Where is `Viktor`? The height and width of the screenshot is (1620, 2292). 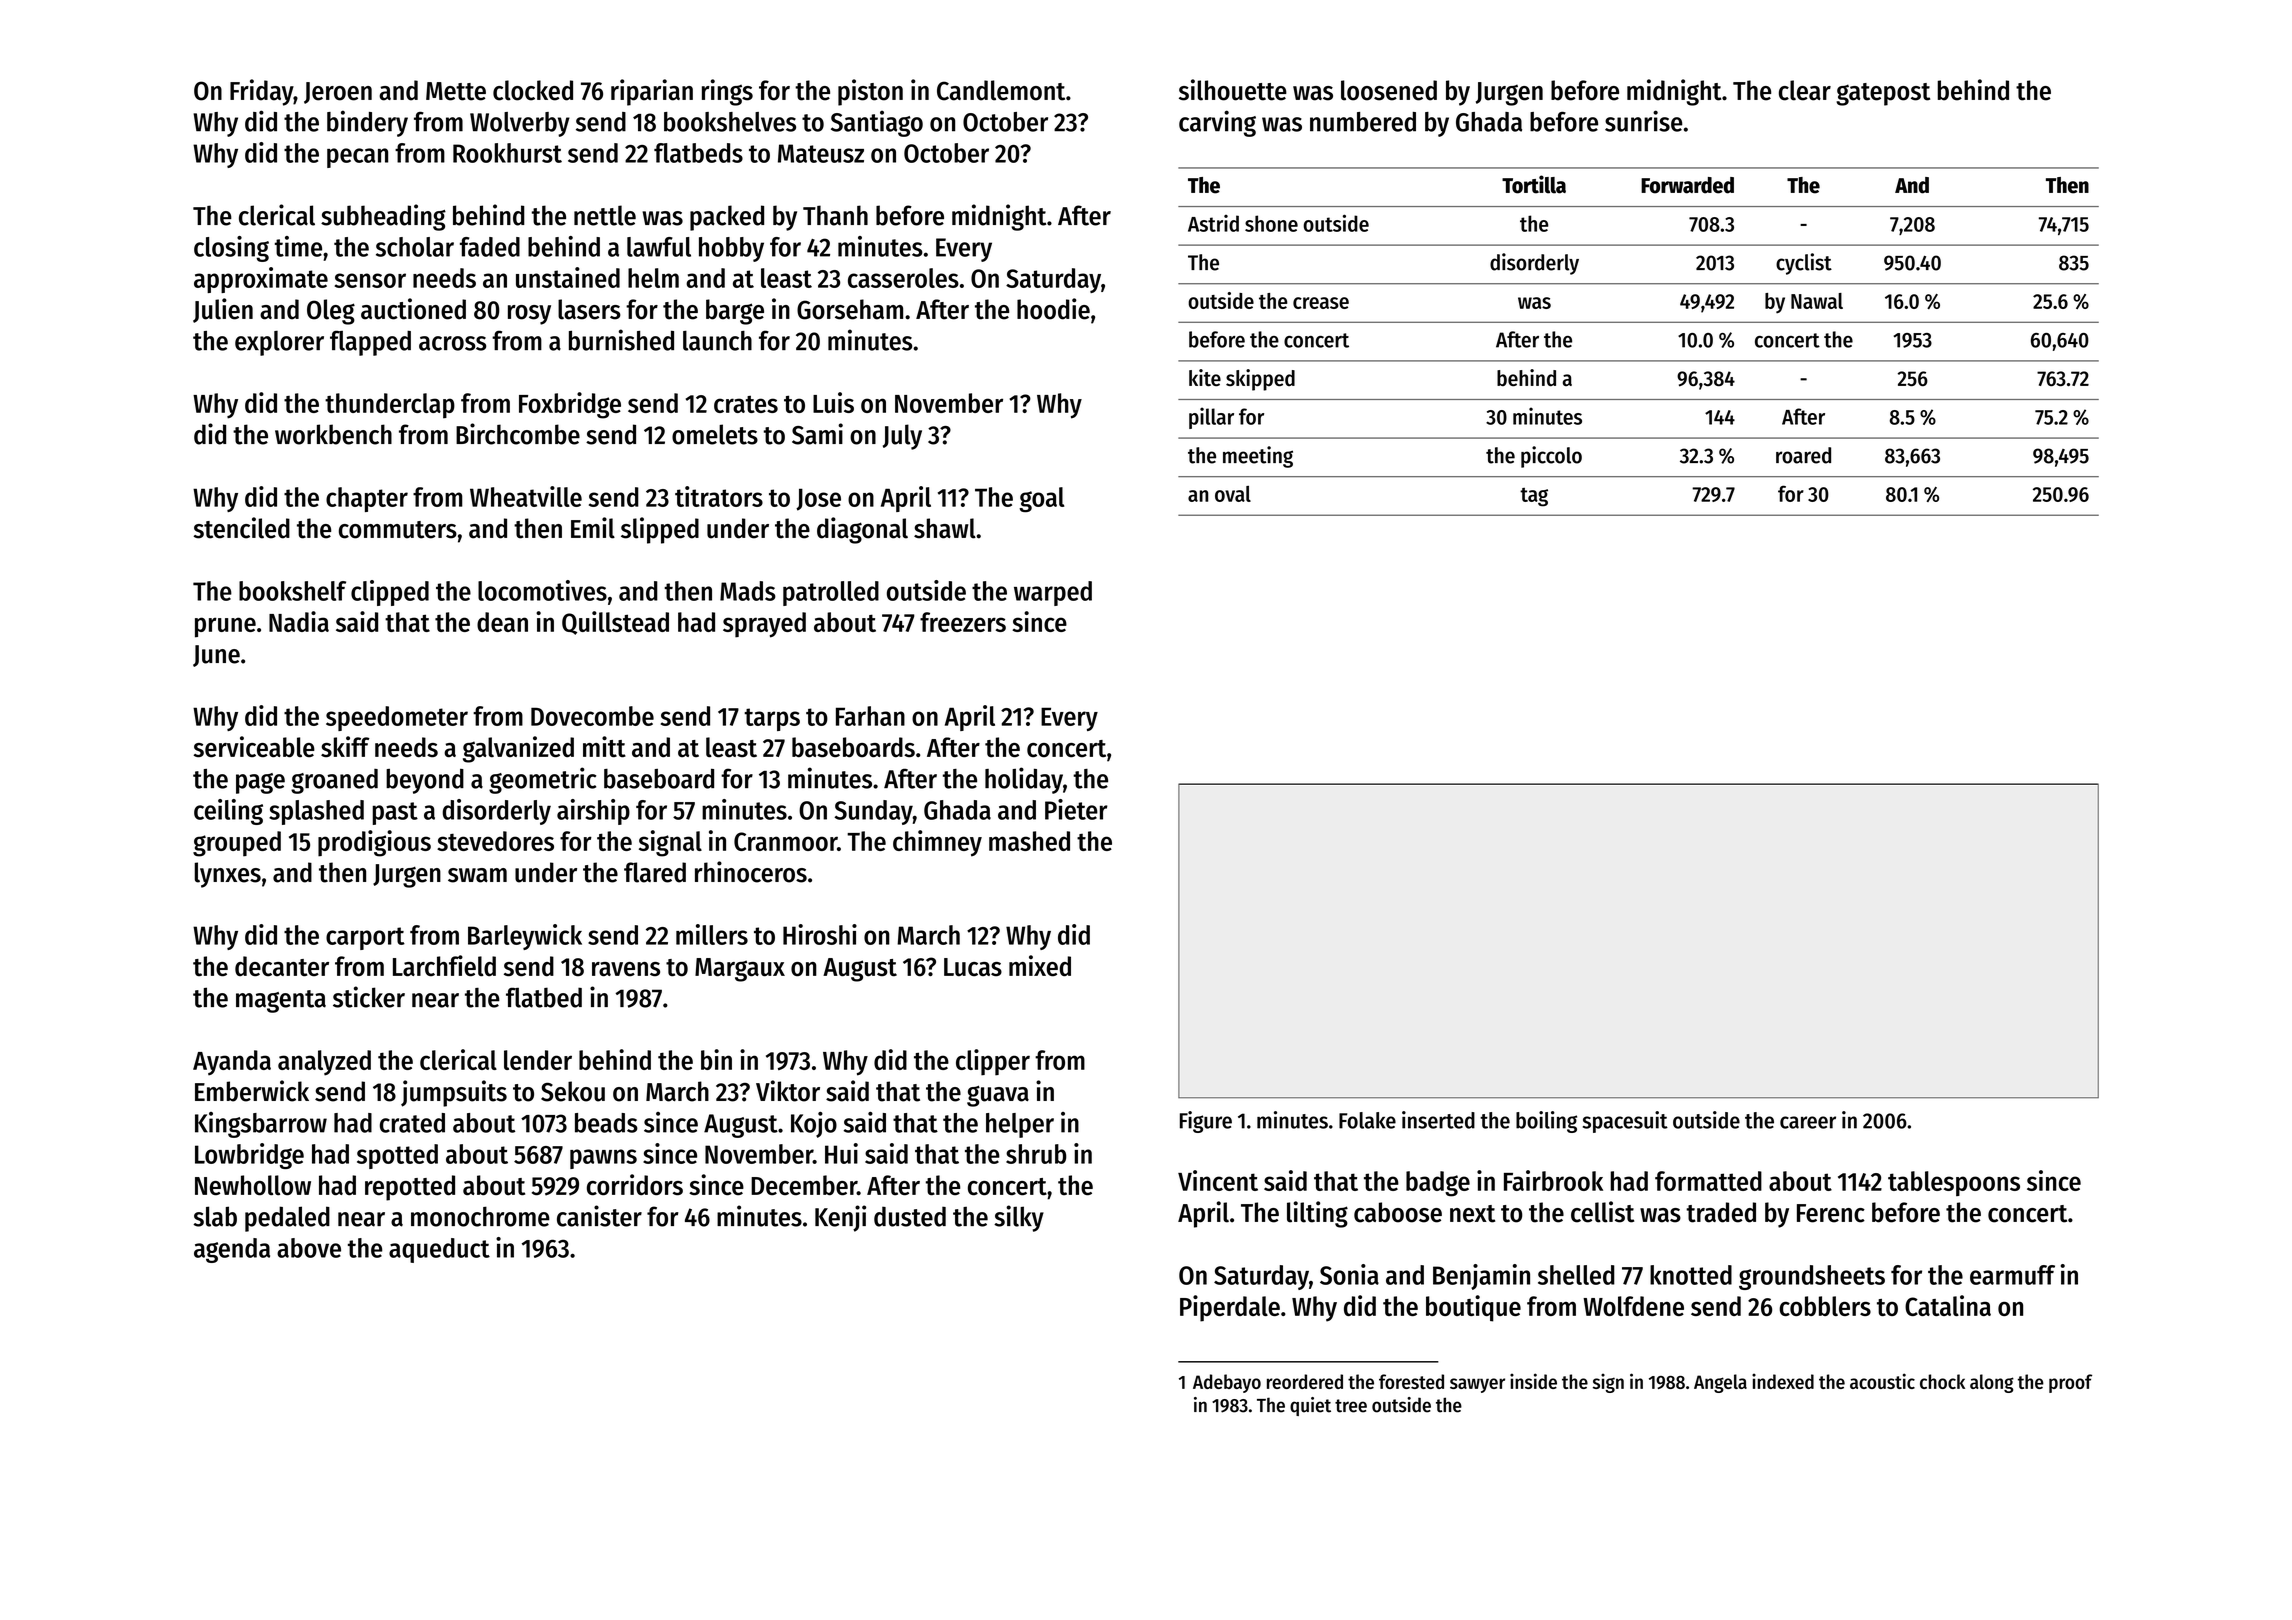 Viktor is located at coordinates (788, 1091).
